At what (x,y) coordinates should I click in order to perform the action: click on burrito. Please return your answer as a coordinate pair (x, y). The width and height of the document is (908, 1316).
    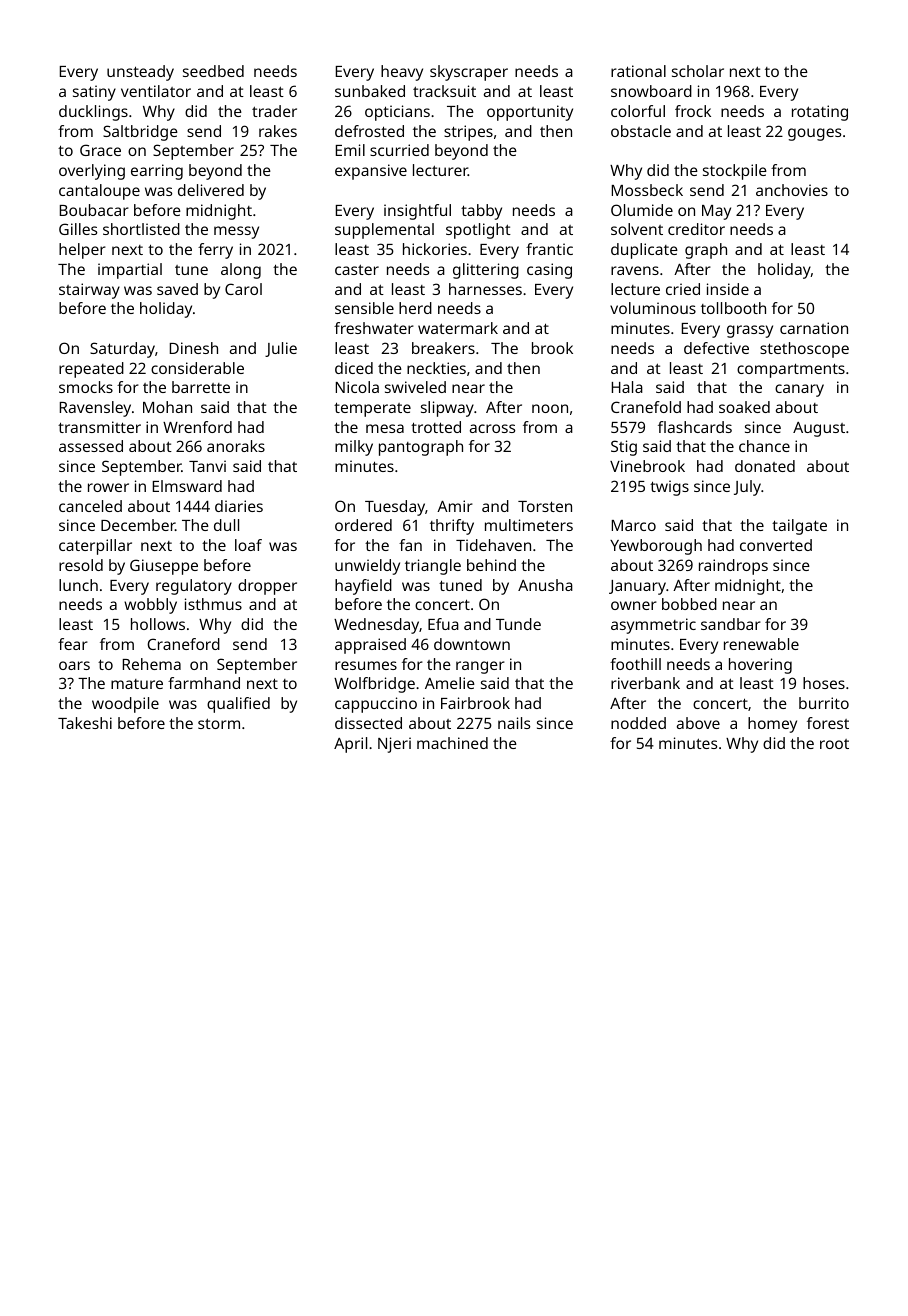
    Looking at the image, I should click on (824, 703).
